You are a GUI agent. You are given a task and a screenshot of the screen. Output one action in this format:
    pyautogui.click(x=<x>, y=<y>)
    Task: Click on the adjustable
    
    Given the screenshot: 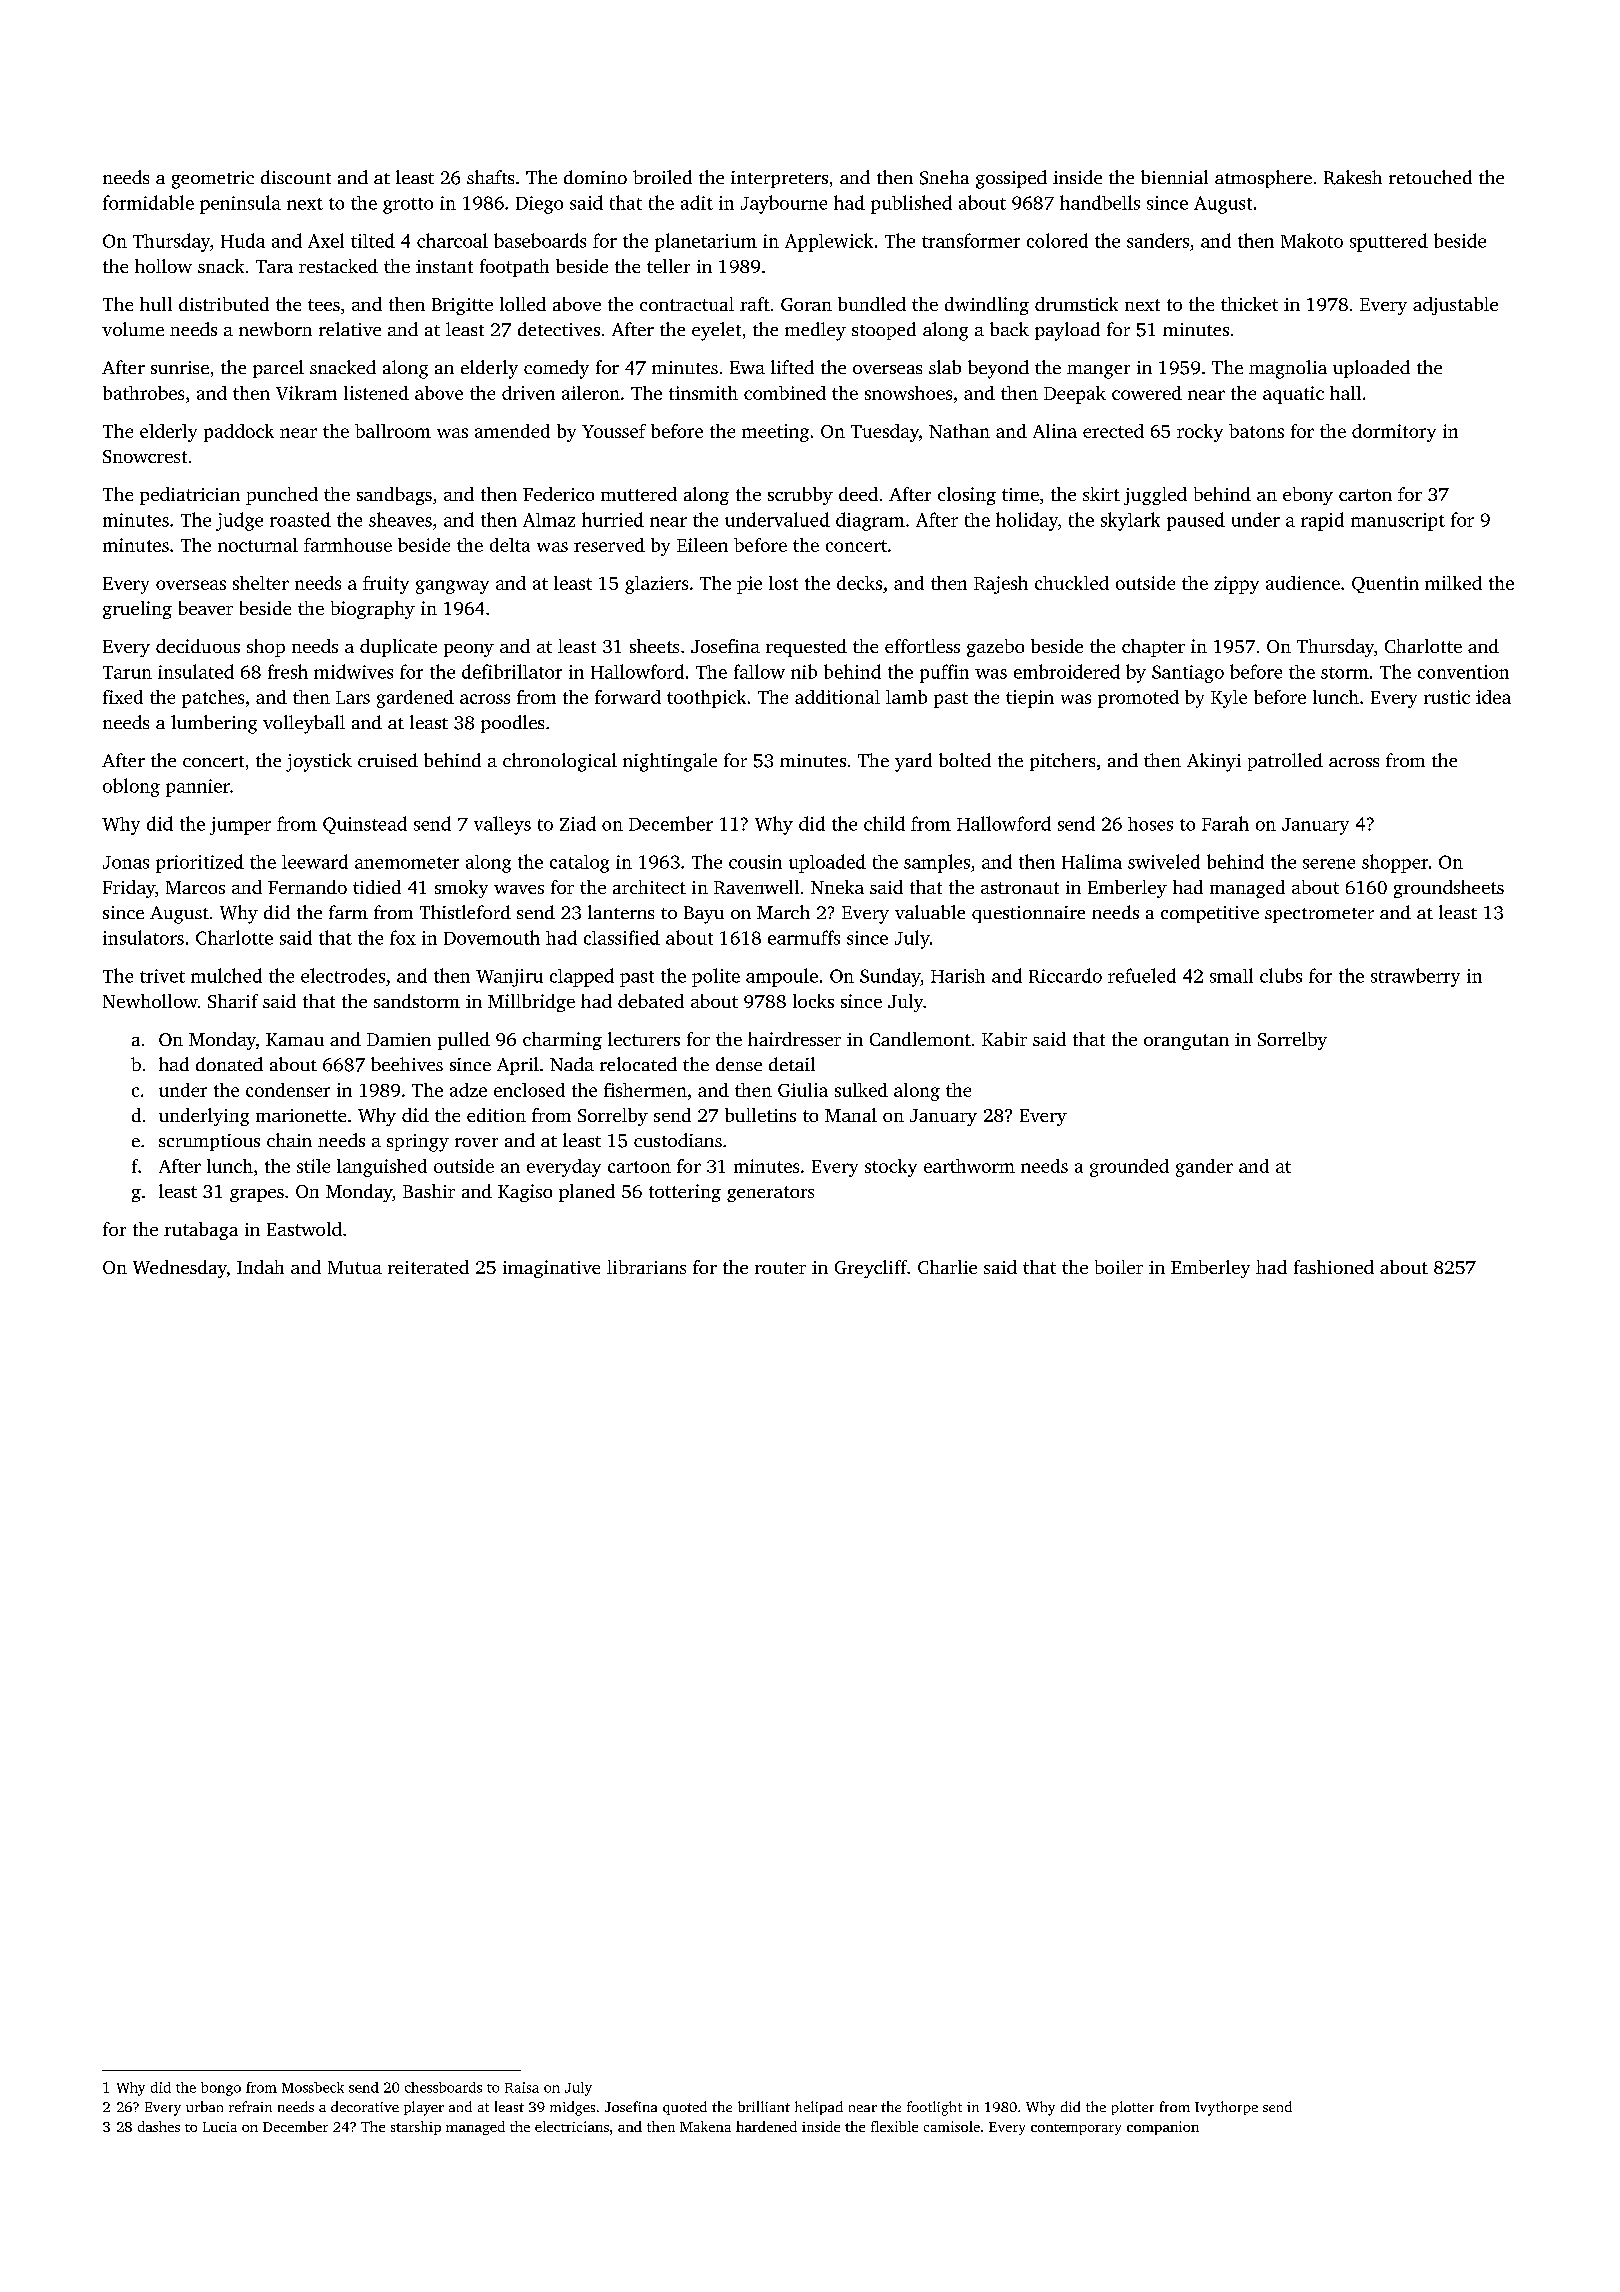 What is the action you would take?
    pyautogui.click(x=1455, y=306)
